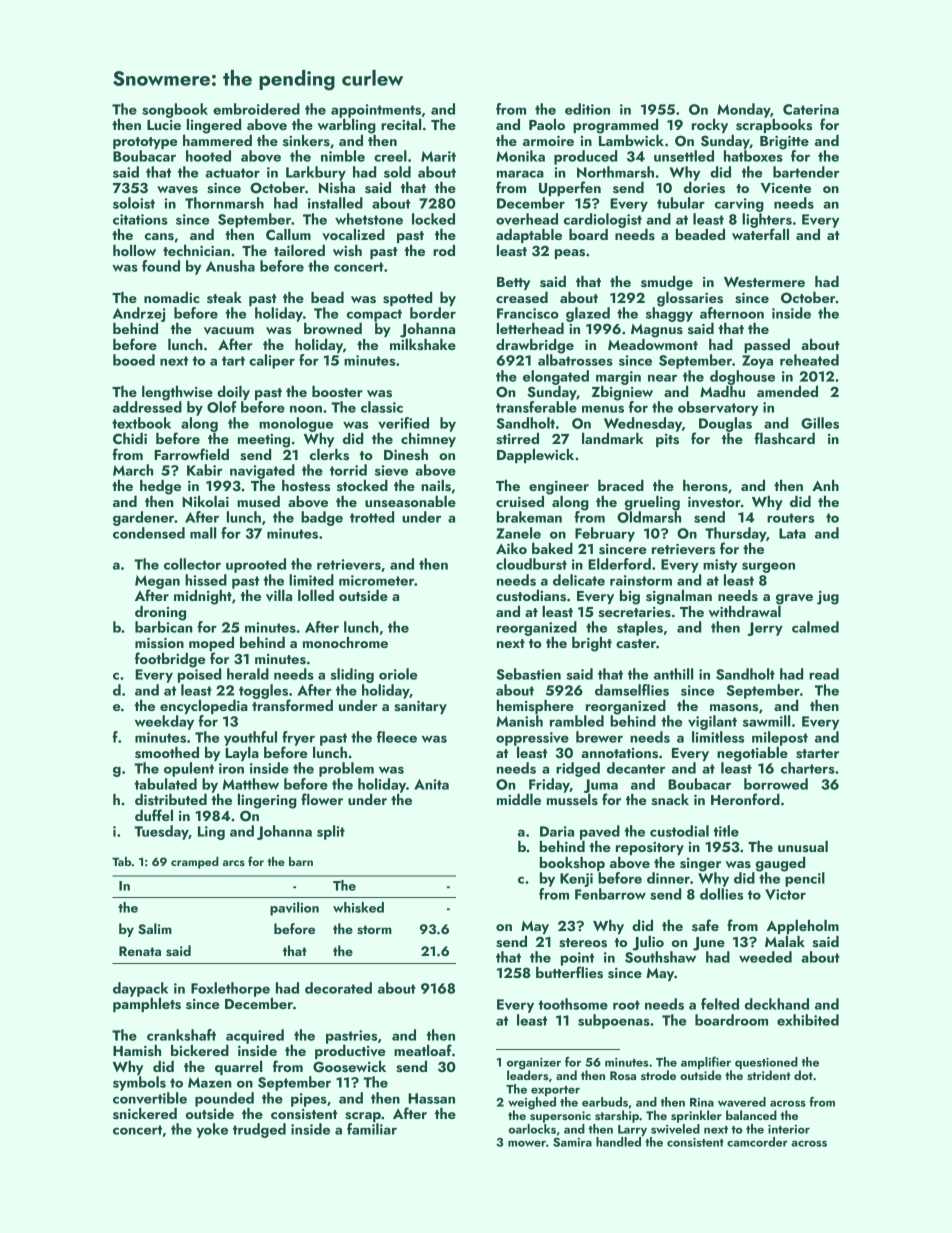 Image resolution: width=952 pixels, height=1233 pixels. Describe the element at coordinates (229, 331) in the screenshot. I see `vacuum` at that location.
